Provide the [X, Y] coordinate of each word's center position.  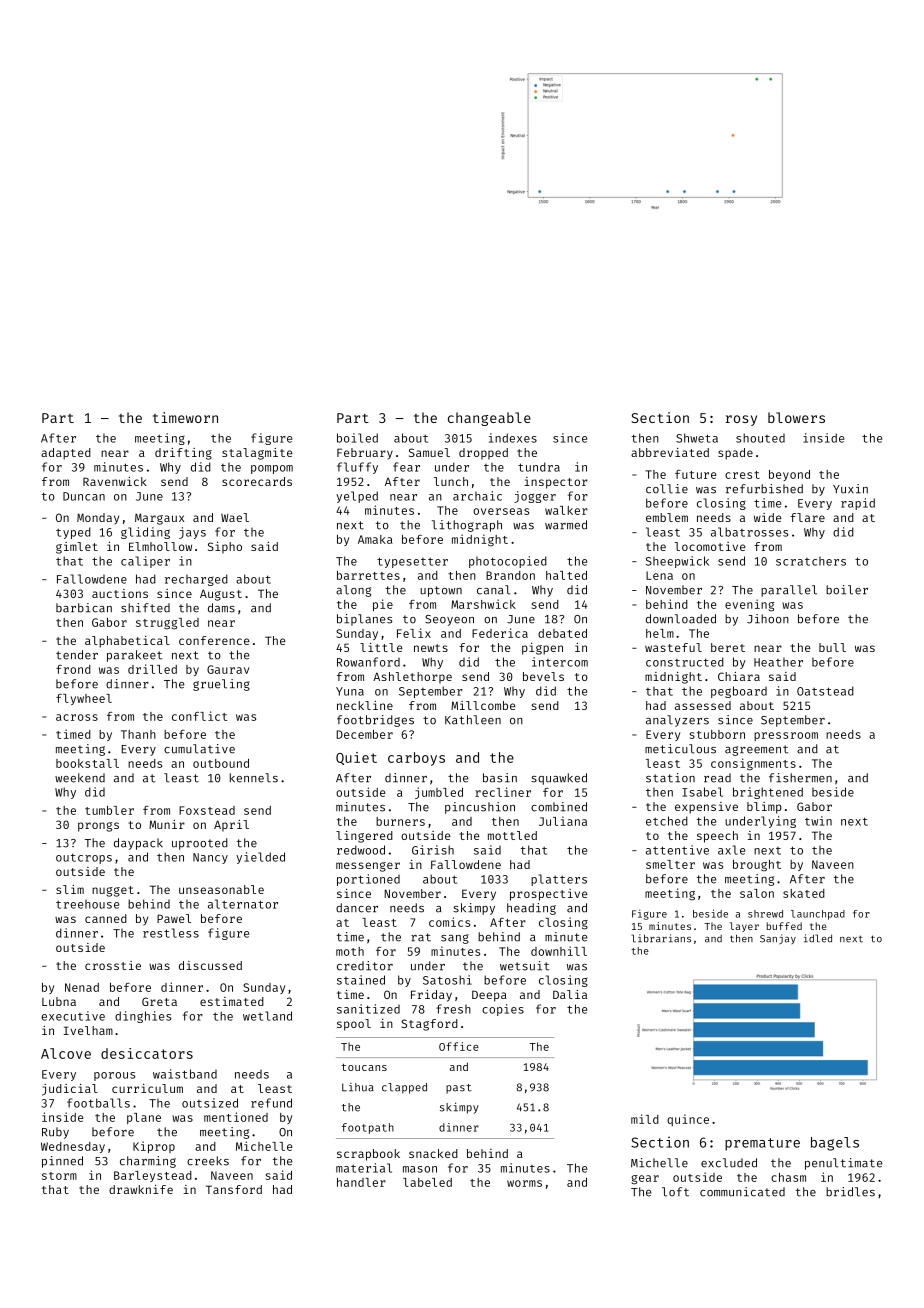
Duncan [84, 496]
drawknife [141, 1189]
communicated [742, 1192]
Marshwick [483, 604]
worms [524, 1183]
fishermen [800, 778]
